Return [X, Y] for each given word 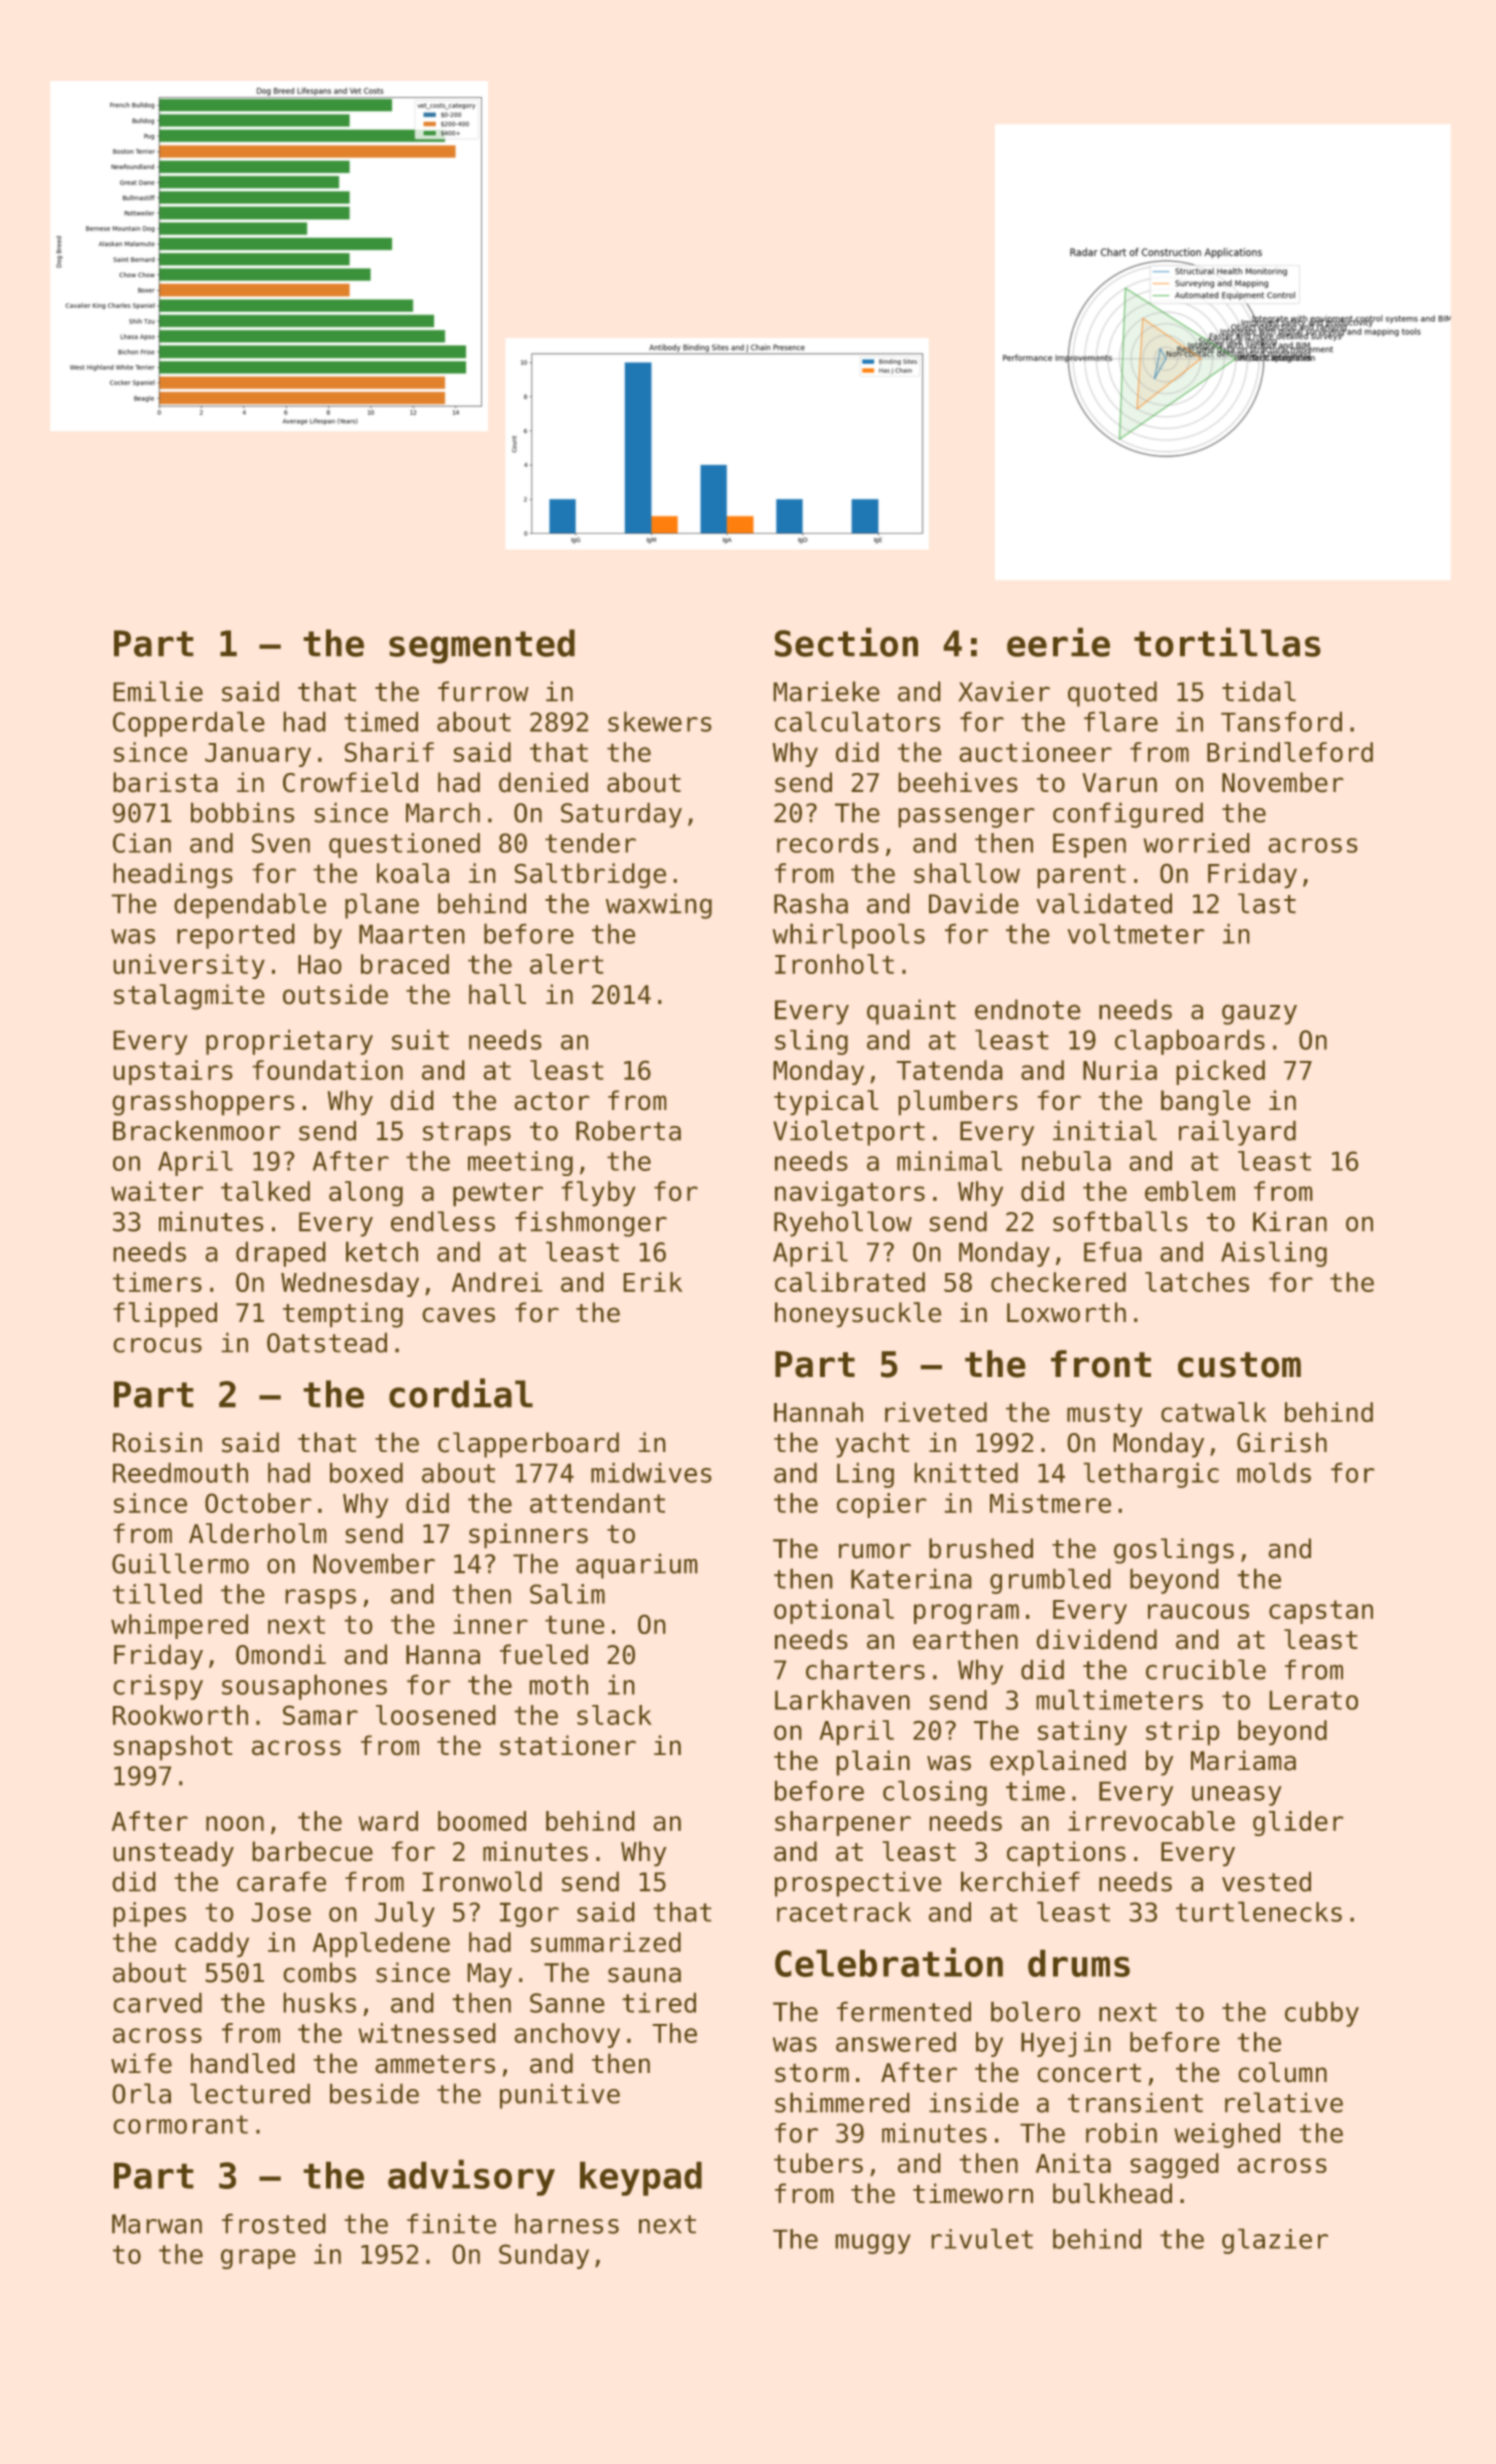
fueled [544, 1654]
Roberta [628, 1130]
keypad [641, 2178]
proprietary [289, 1042]
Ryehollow [843, 1224]
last [1267, 903]
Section [846, 642]
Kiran [1290, 1221]
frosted [274, 2223]
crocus [157, 1345]
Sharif [389, 752]
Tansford [1281, 721]
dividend [1096, 1639]
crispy [158, 1687]
